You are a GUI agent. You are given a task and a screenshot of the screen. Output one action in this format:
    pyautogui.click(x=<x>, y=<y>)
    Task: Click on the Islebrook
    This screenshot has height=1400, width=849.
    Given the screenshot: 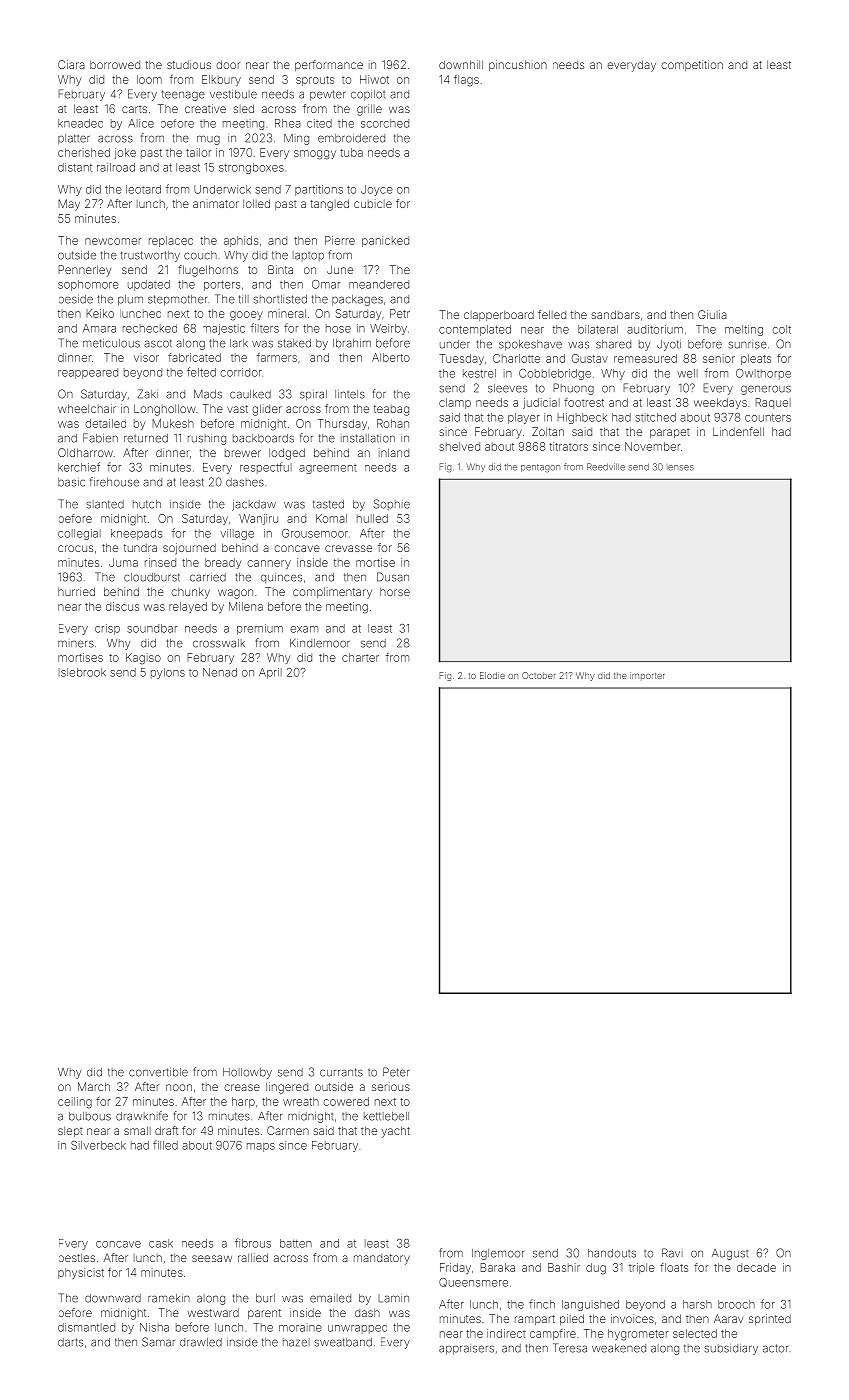 What is the action you would take?
    pyautogui.click(x=82, y=672)
